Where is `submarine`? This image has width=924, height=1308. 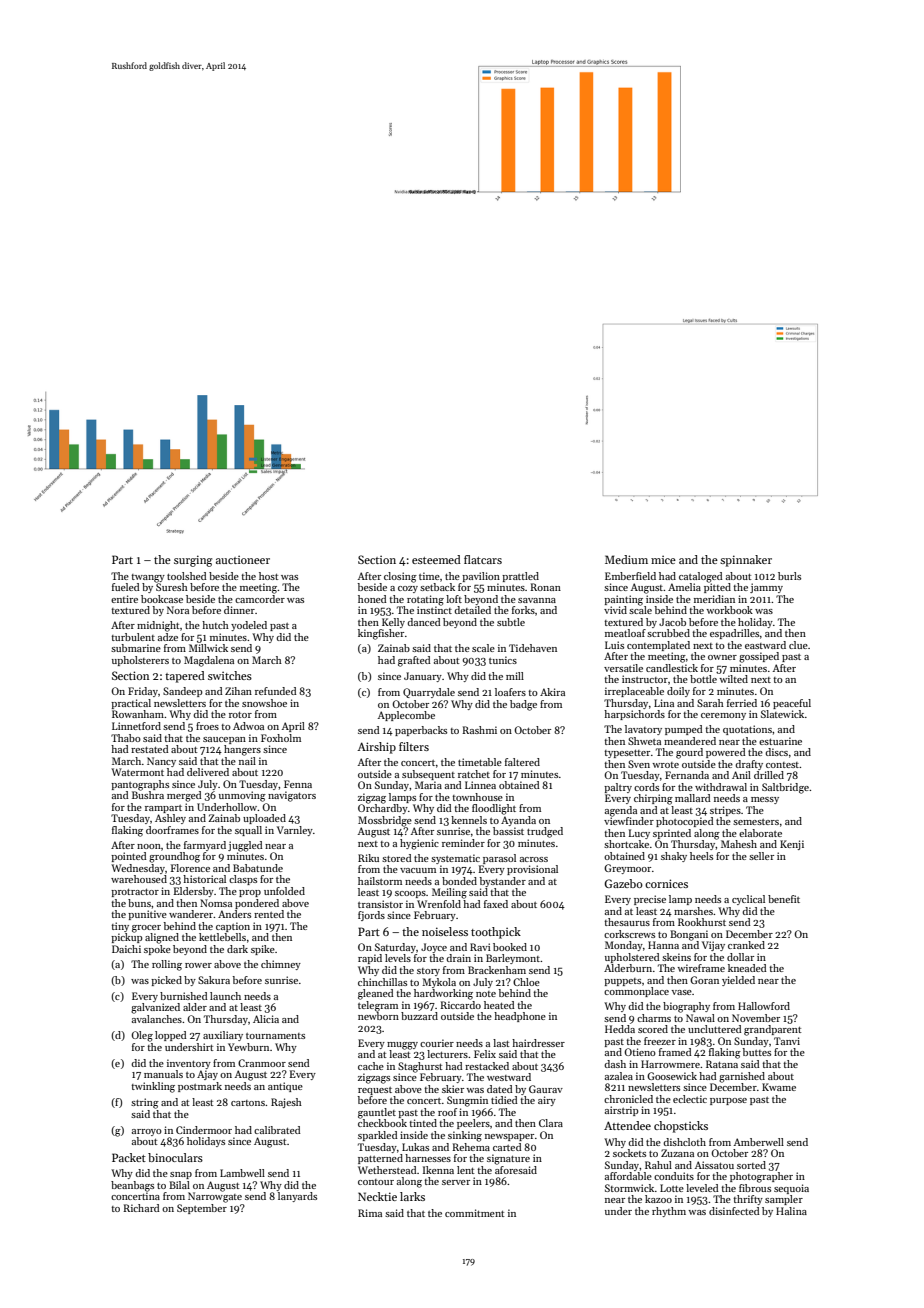 submarine is located at coordinates (136, 648).
